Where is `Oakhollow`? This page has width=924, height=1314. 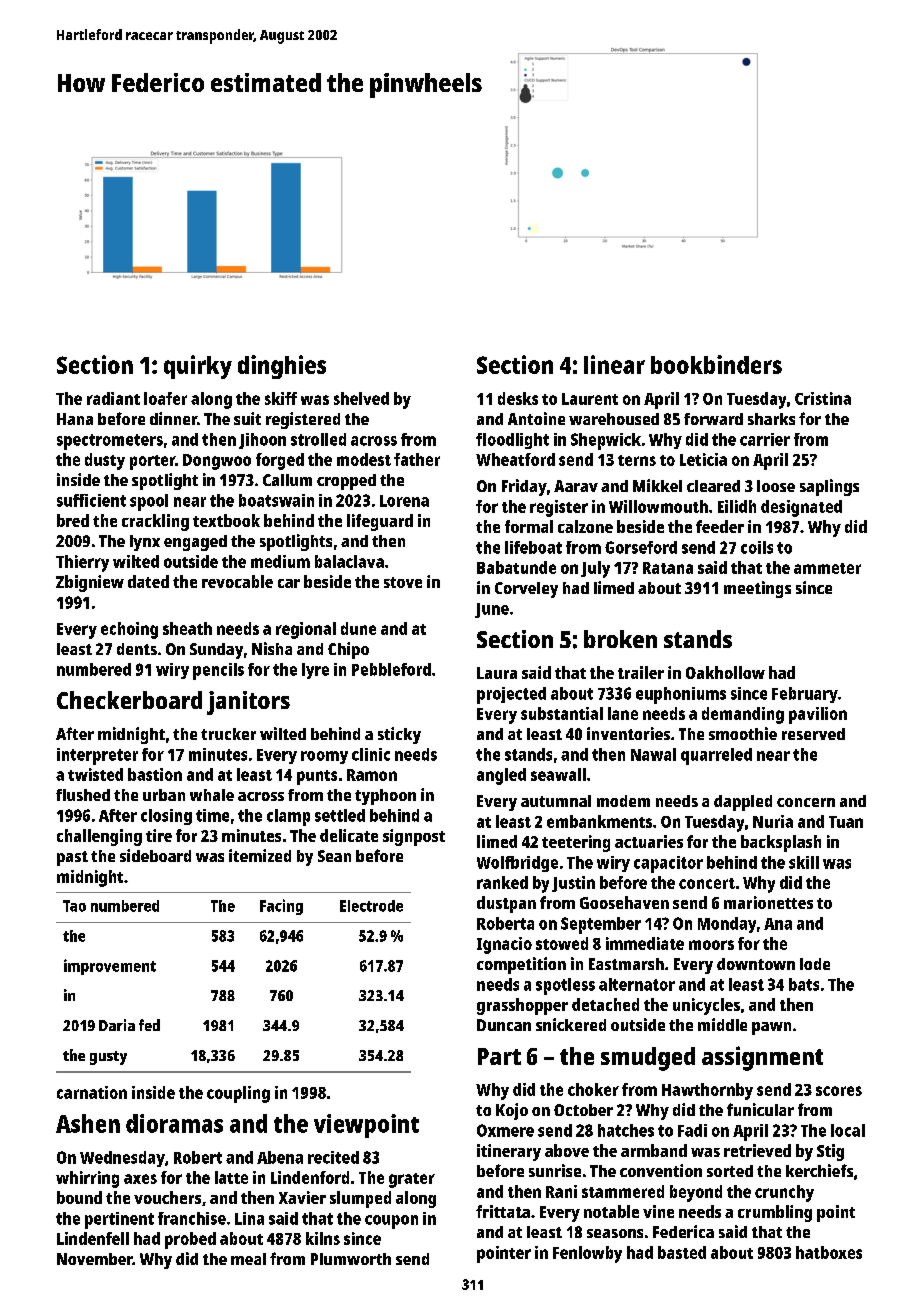 Oakhollow is located at coordinates (725, 672).
